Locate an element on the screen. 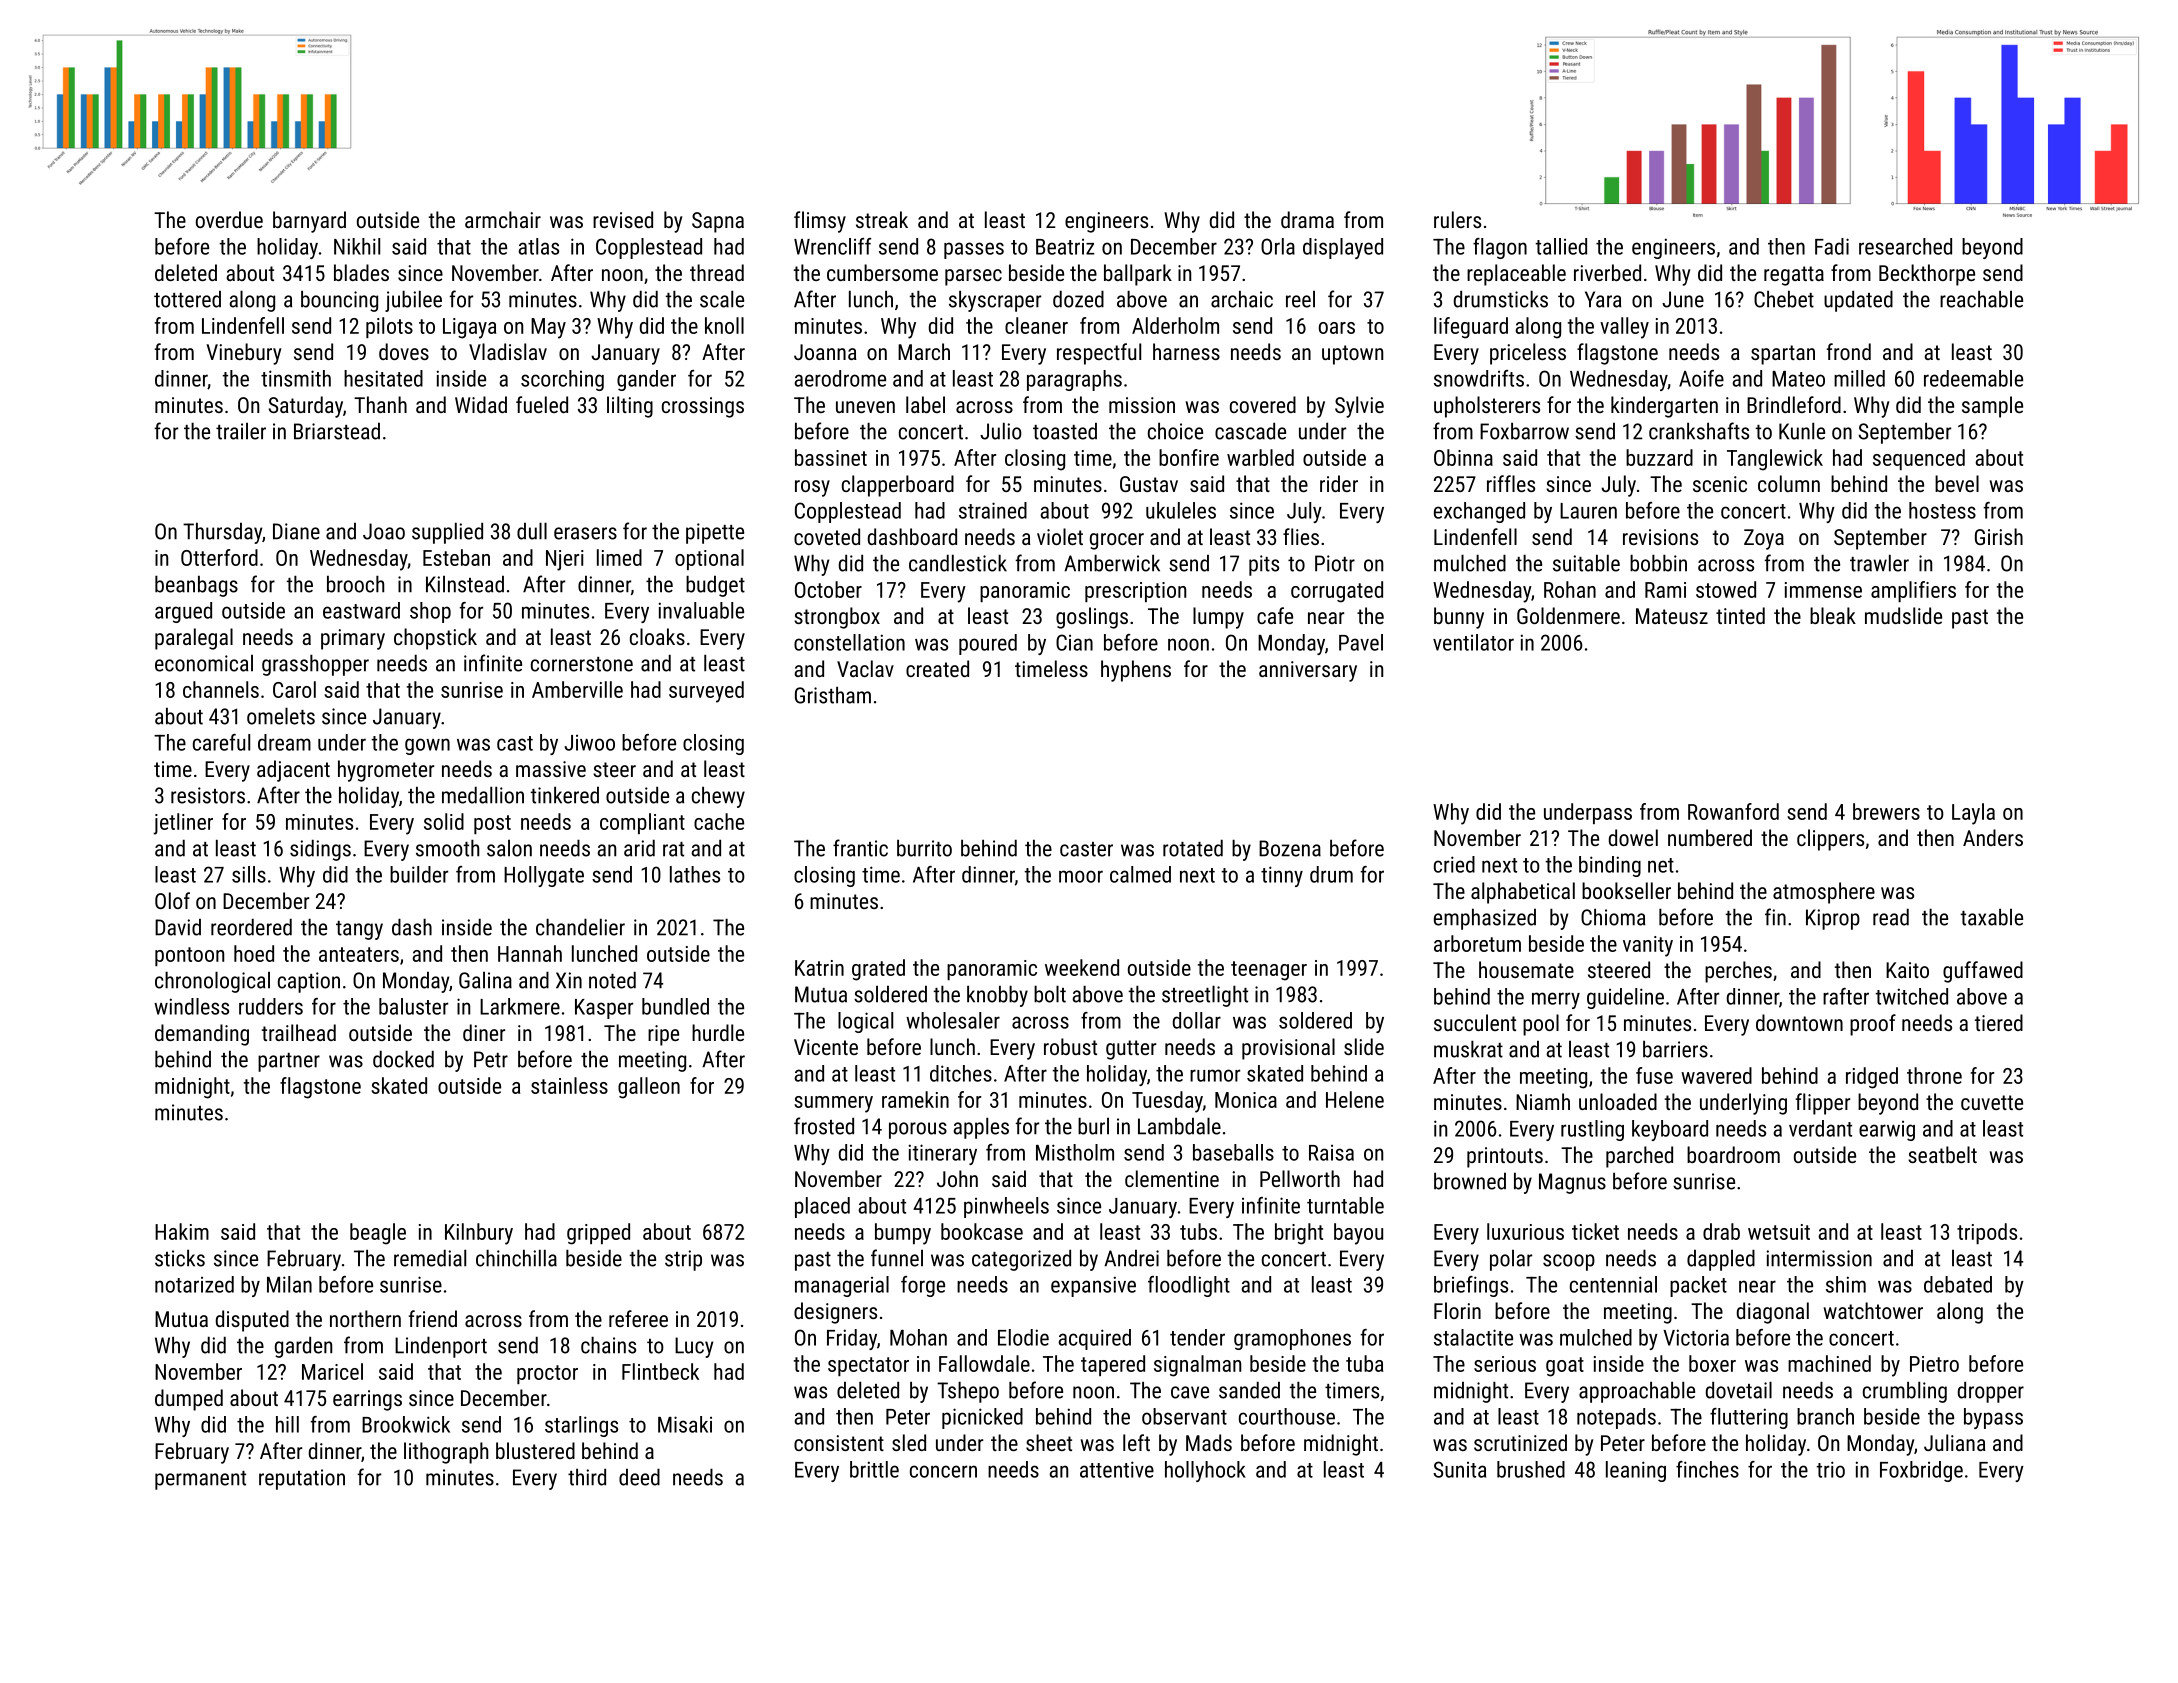 The width and height of the screenshot is (2178, 1683). rotated is located at coordinates (1193, 848).
